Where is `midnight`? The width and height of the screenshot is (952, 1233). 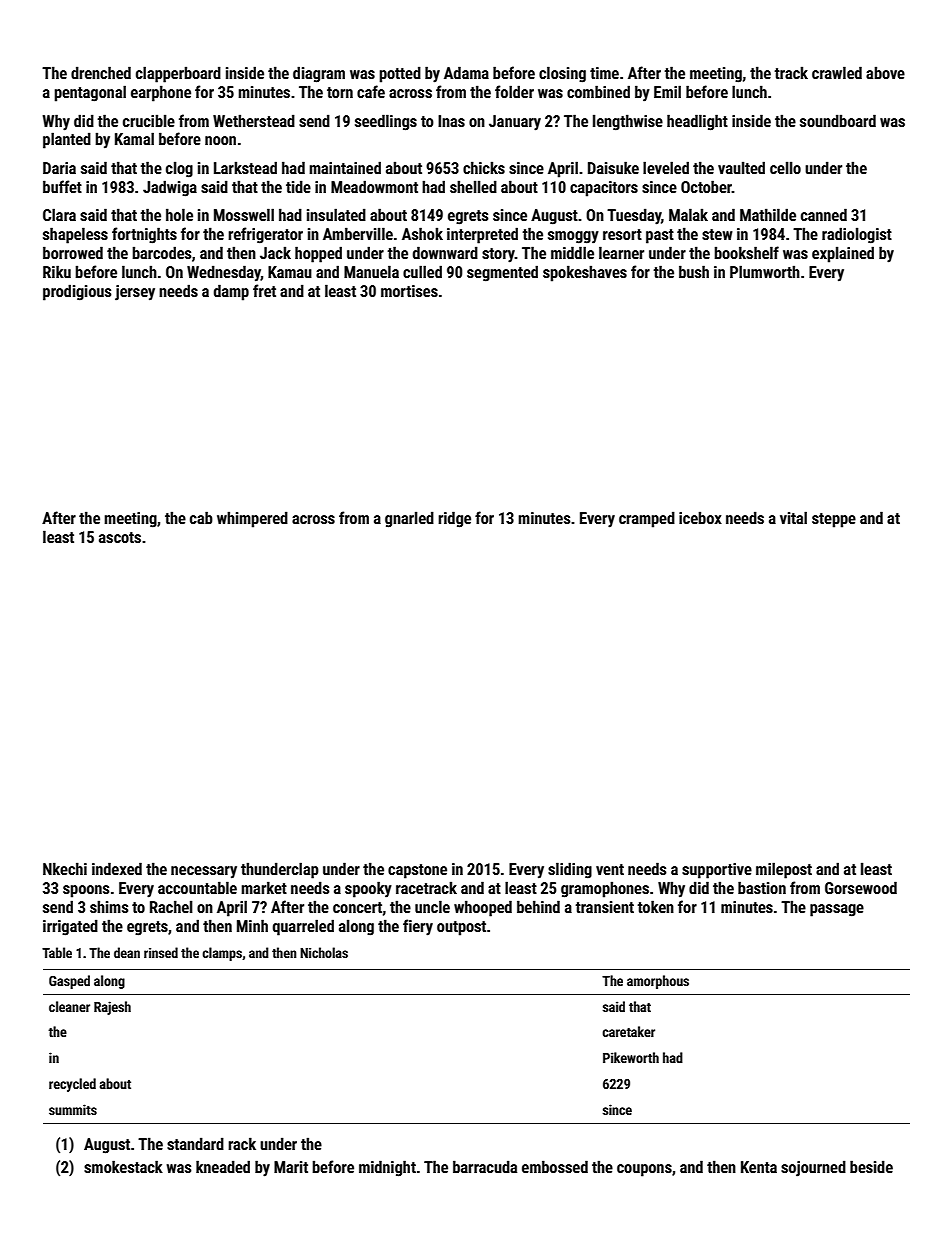
midnight is located at coordinates (387, 1168).
